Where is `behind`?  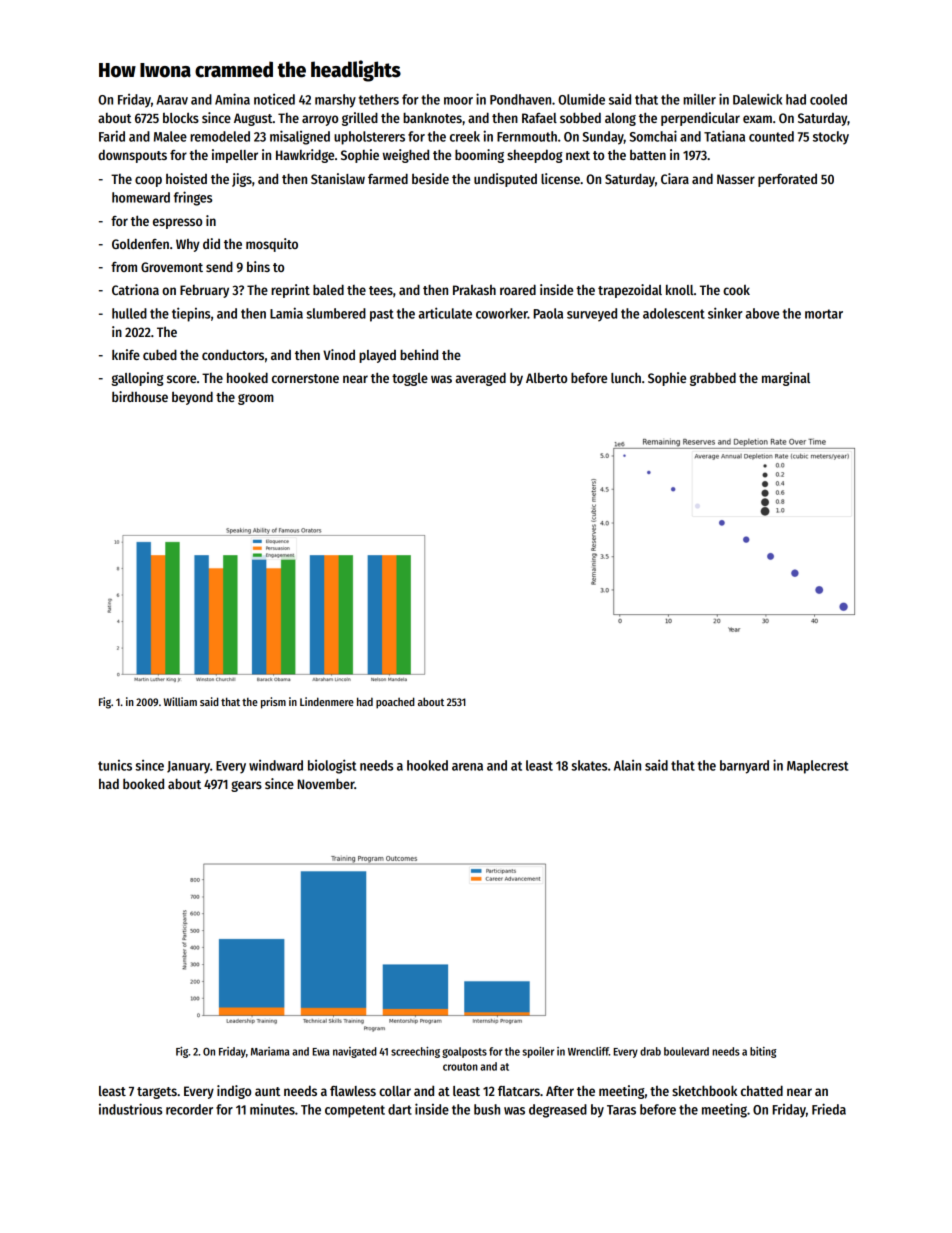 behind is located at coordinates (419, 354).
